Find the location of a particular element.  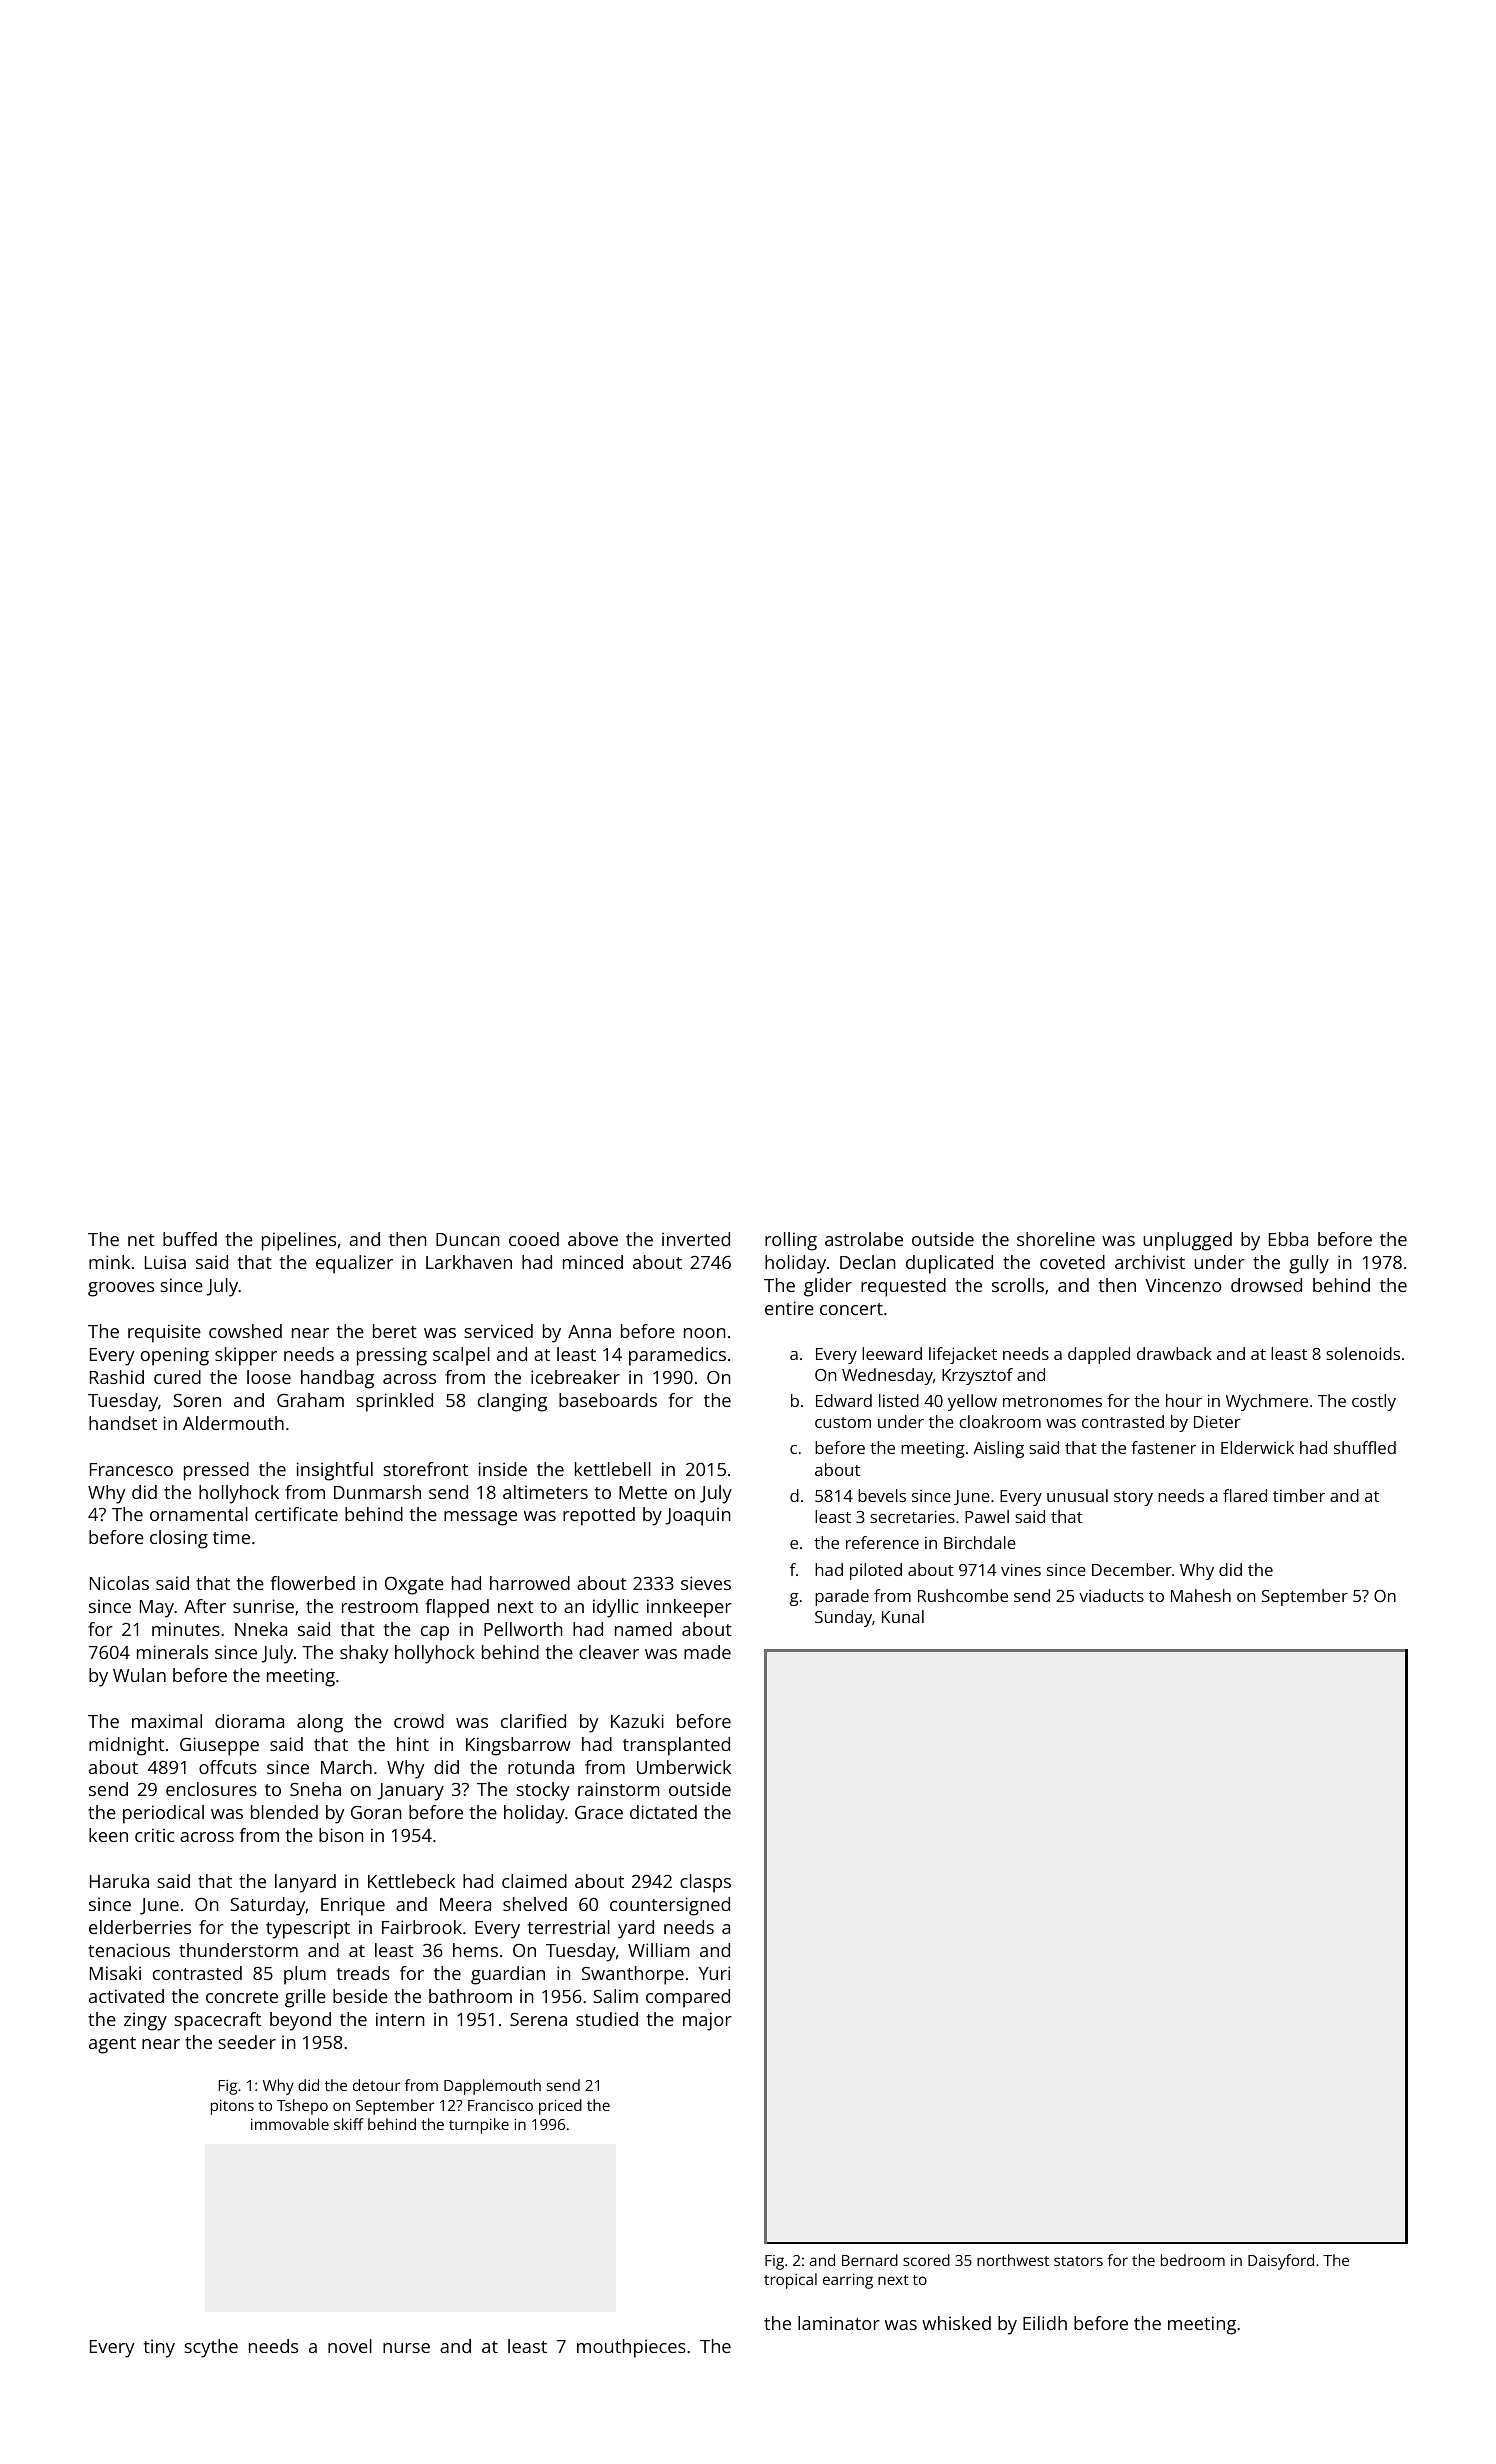

Eilidh is located at coordinates (1045, 2323).
